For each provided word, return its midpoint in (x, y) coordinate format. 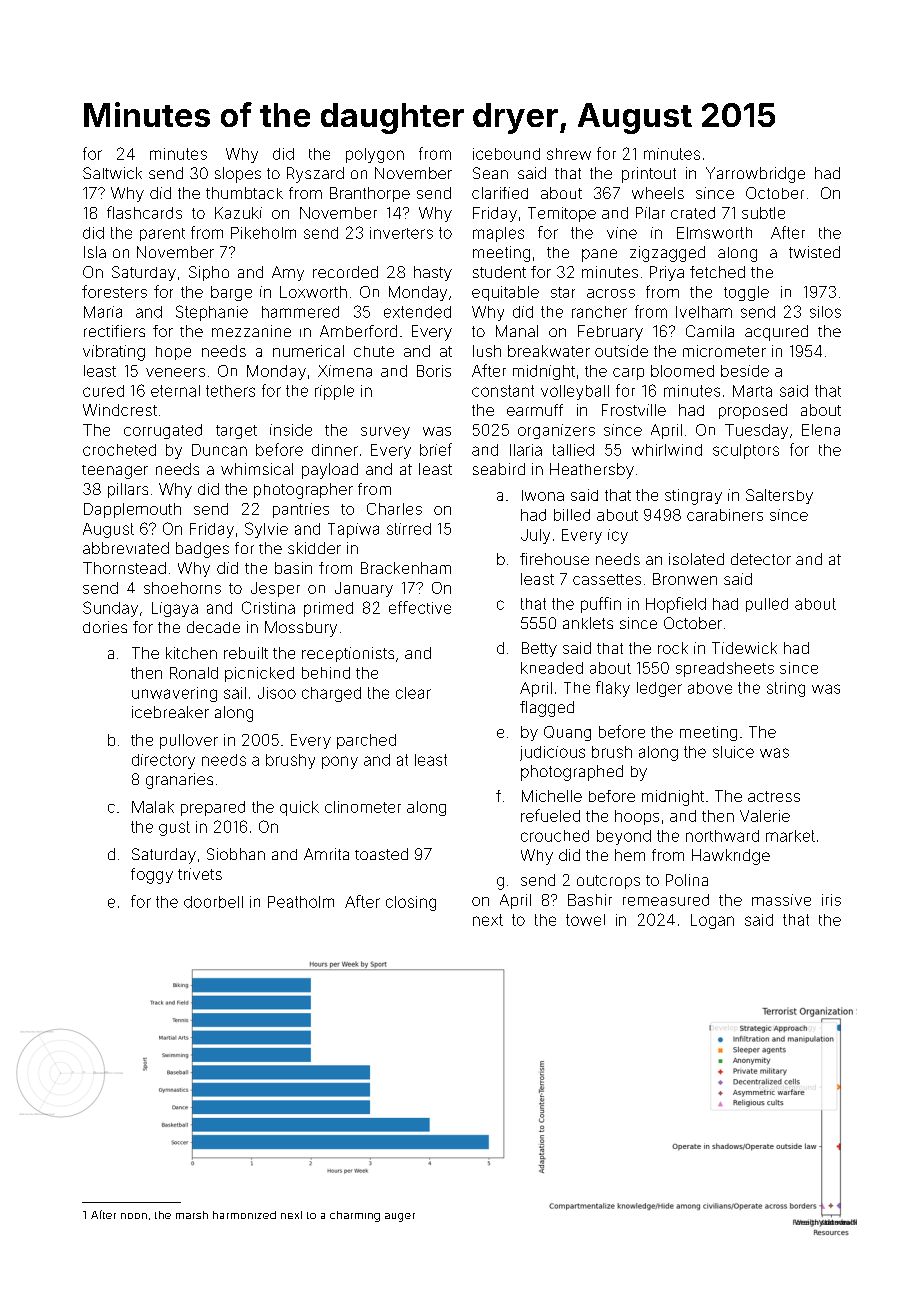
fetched (717, 272)
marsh (192, 1215)
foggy (152, 876)
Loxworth (313, 292)
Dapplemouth (132, 510)
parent (162, 234)
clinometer (363, 807)
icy (618, 536)
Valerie (765, 816)
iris (831, 900)
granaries (179, 781)
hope (173, 353)
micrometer (724, 351)
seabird (499, 469)
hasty (433, 273)
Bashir (590, 900)
